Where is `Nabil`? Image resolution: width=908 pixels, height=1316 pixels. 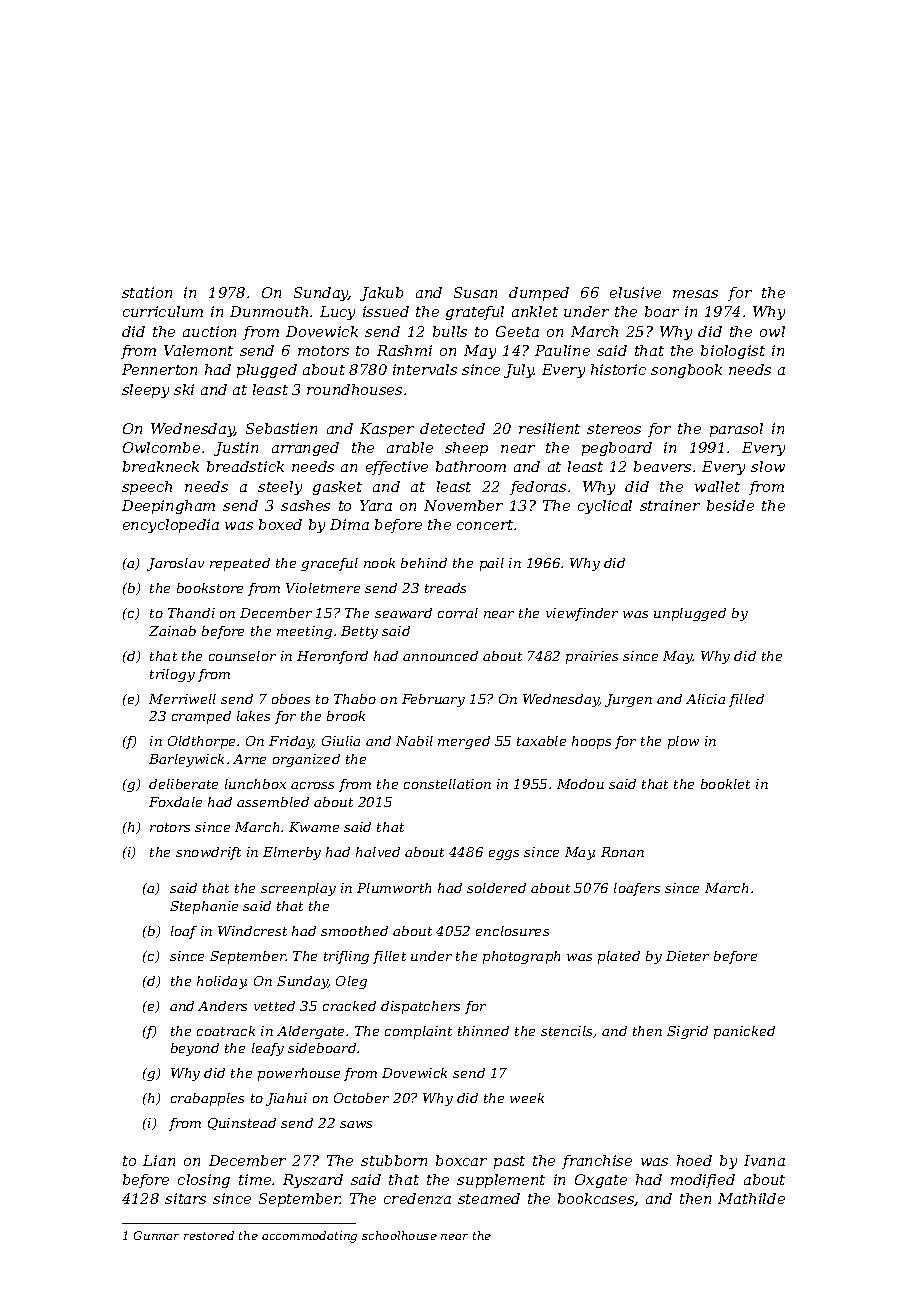
Nabil is located at coordinates (414, 741).
